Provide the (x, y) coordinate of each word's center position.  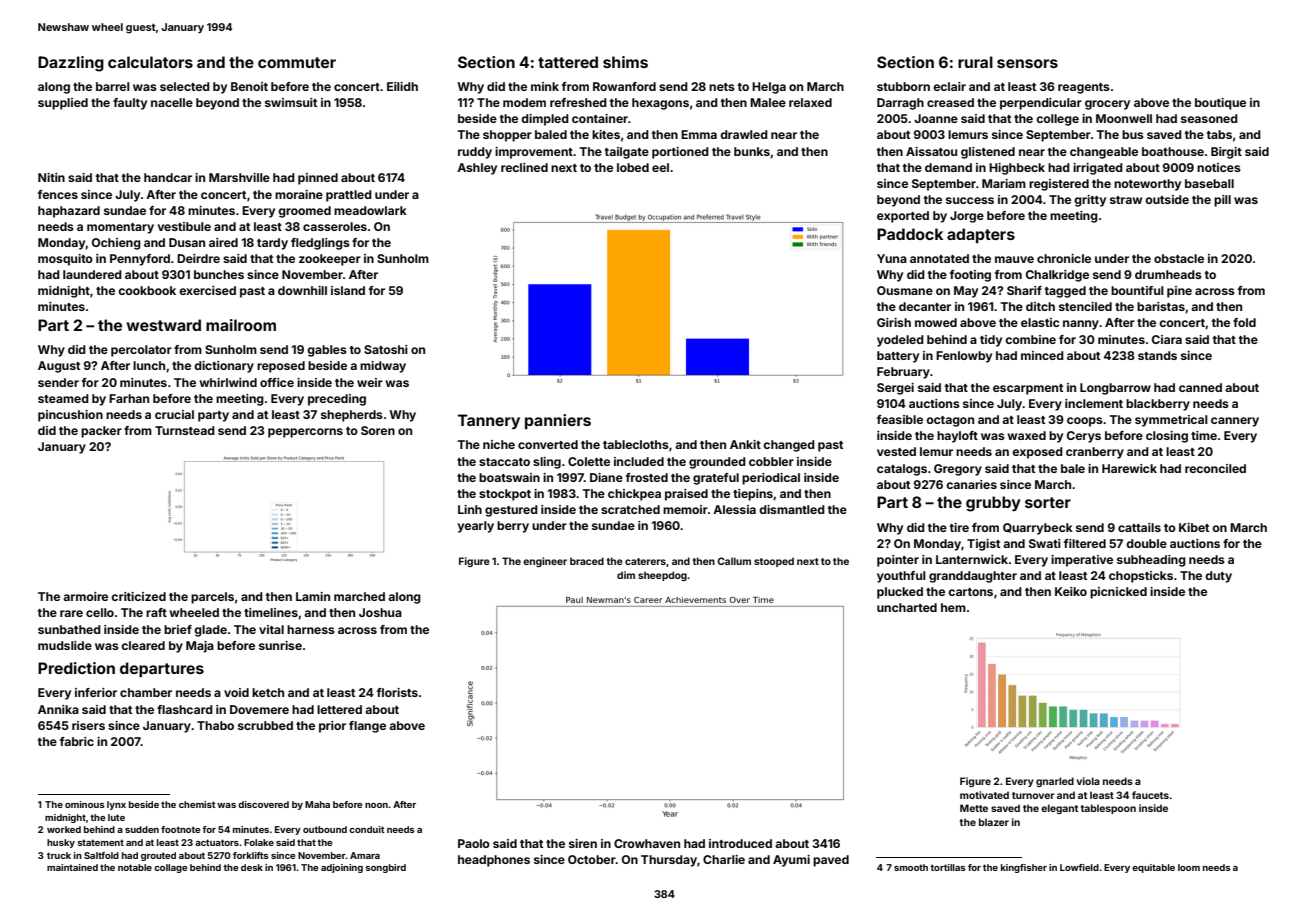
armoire (85, 596)
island (348, 290)
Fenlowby (964, 357)
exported (903, 217)
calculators (150, 62)
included (639, 461)
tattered (568, 62)
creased (950, 102)
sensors (1027, 63)
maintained (72, 867)
